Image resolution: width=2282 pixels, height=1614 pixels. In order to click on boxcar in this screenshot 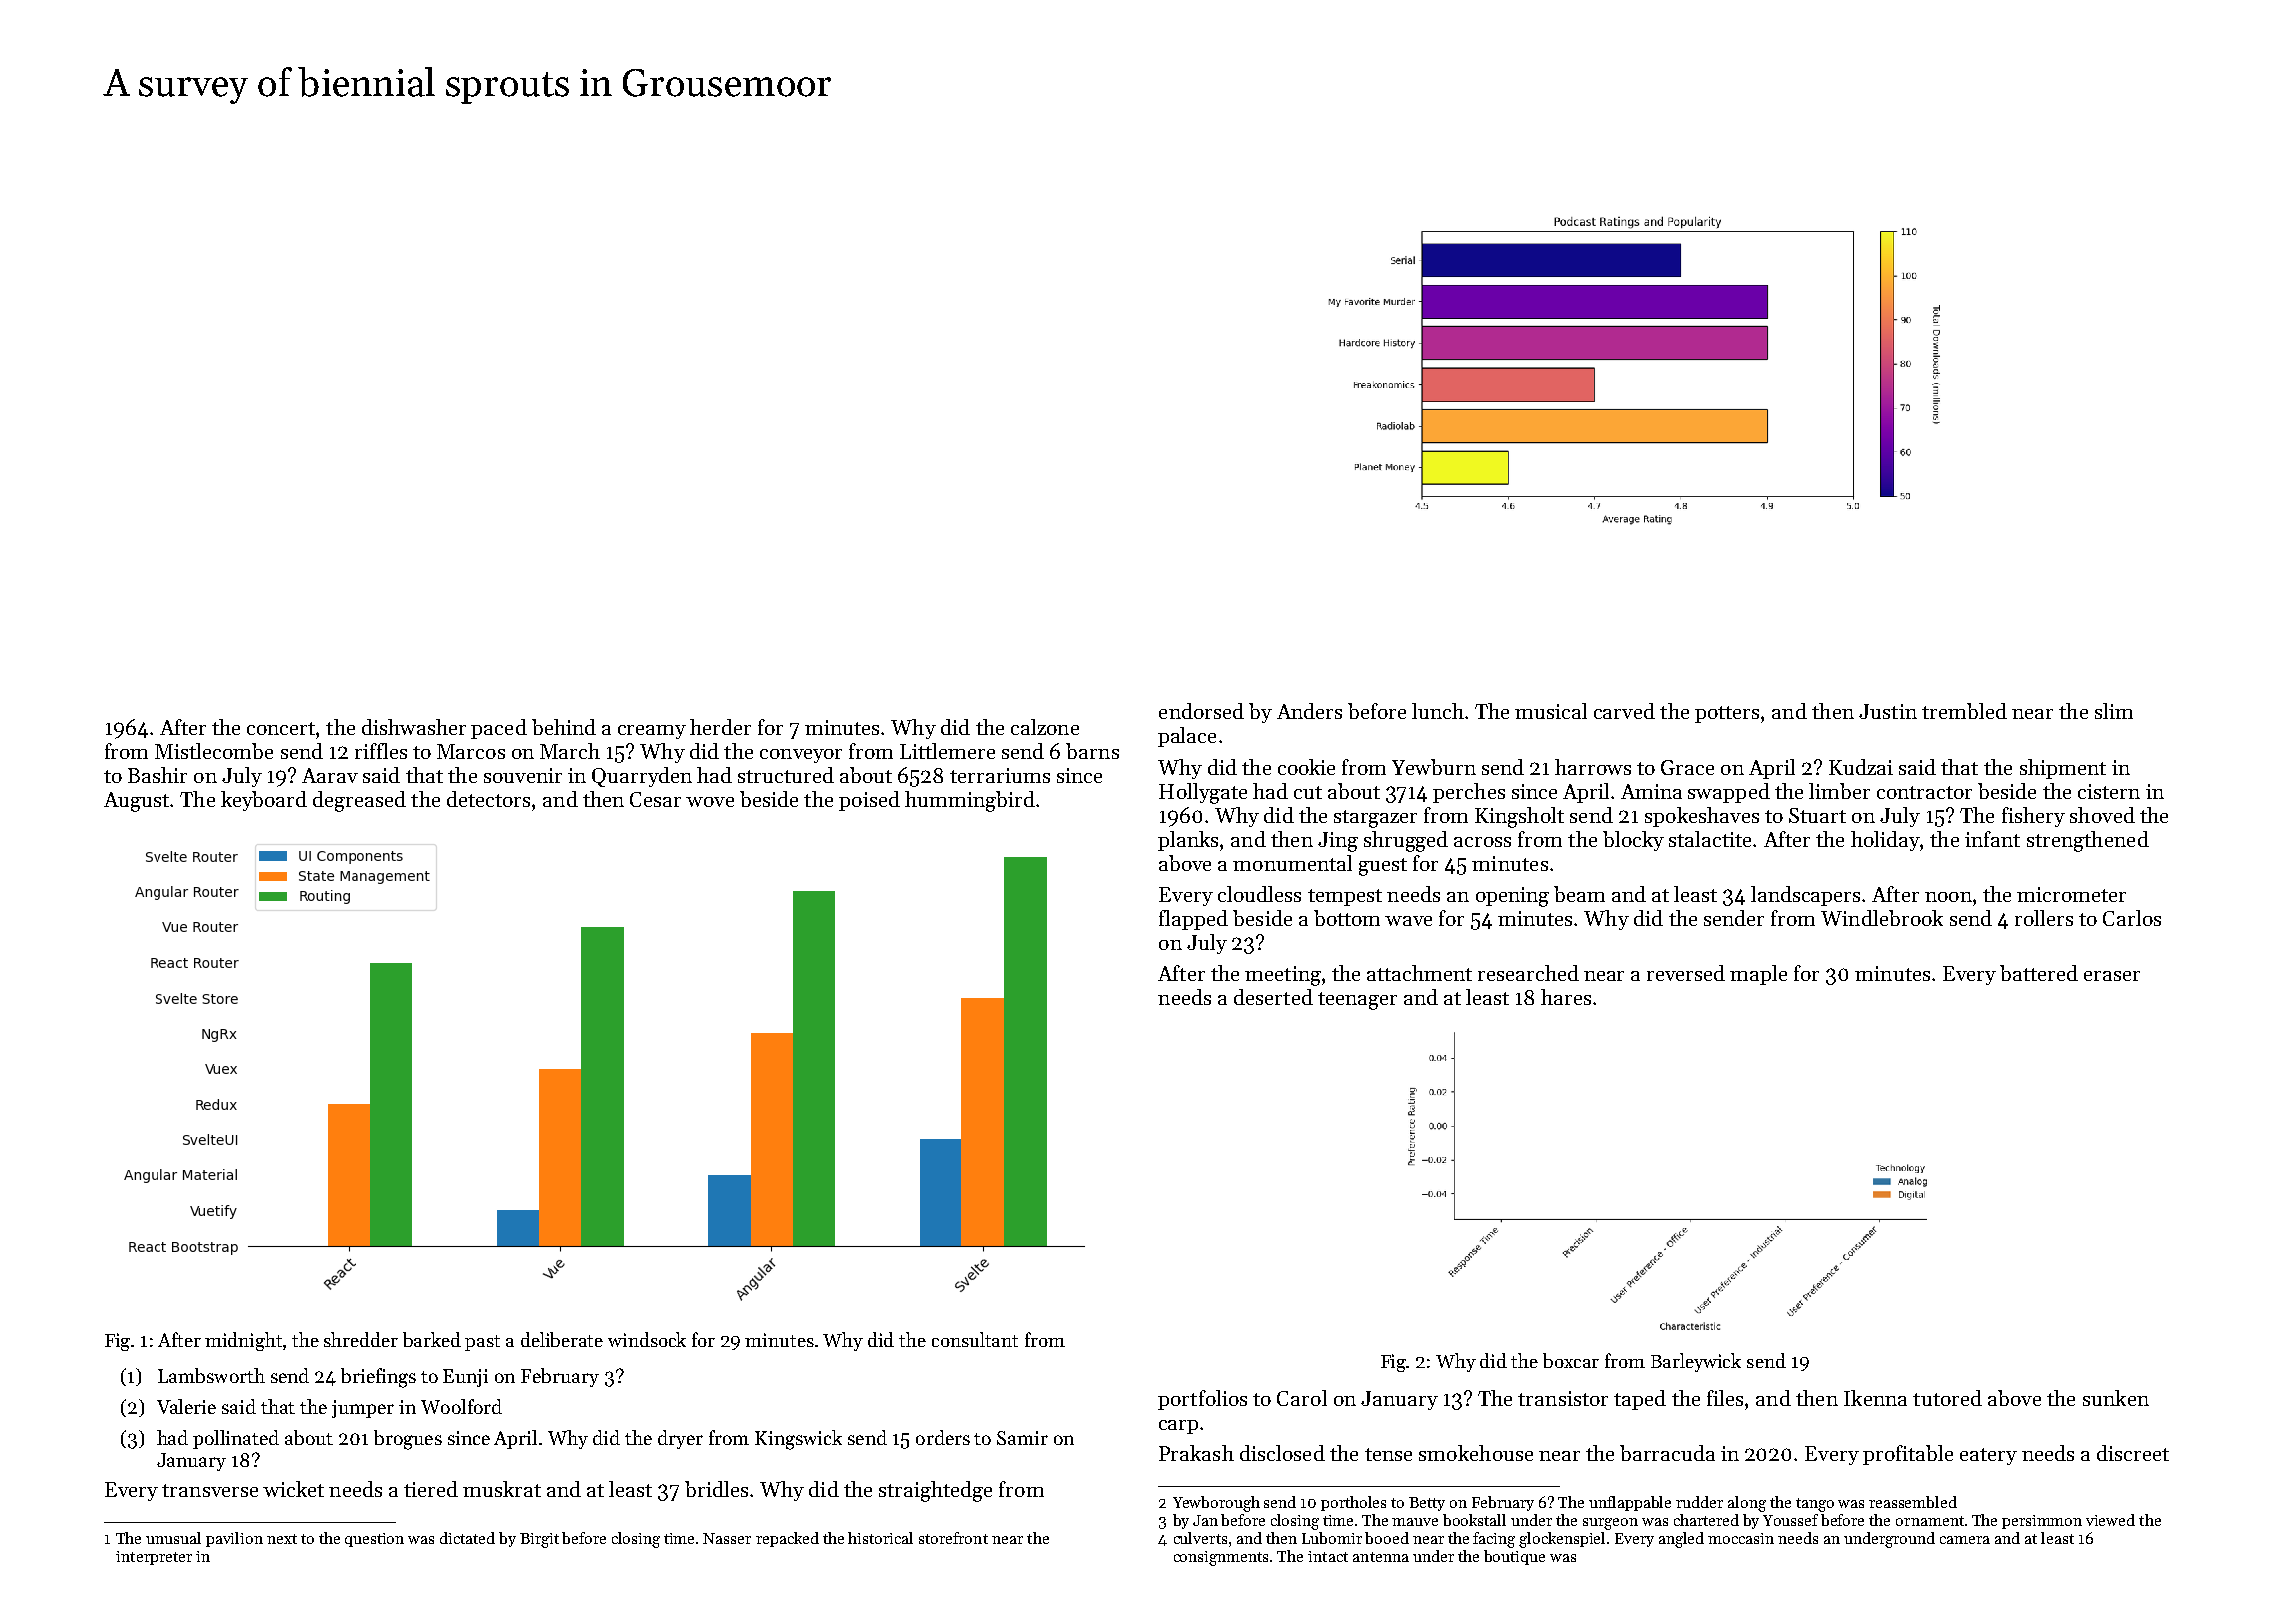, I will do `click(1571, 1360)`.
